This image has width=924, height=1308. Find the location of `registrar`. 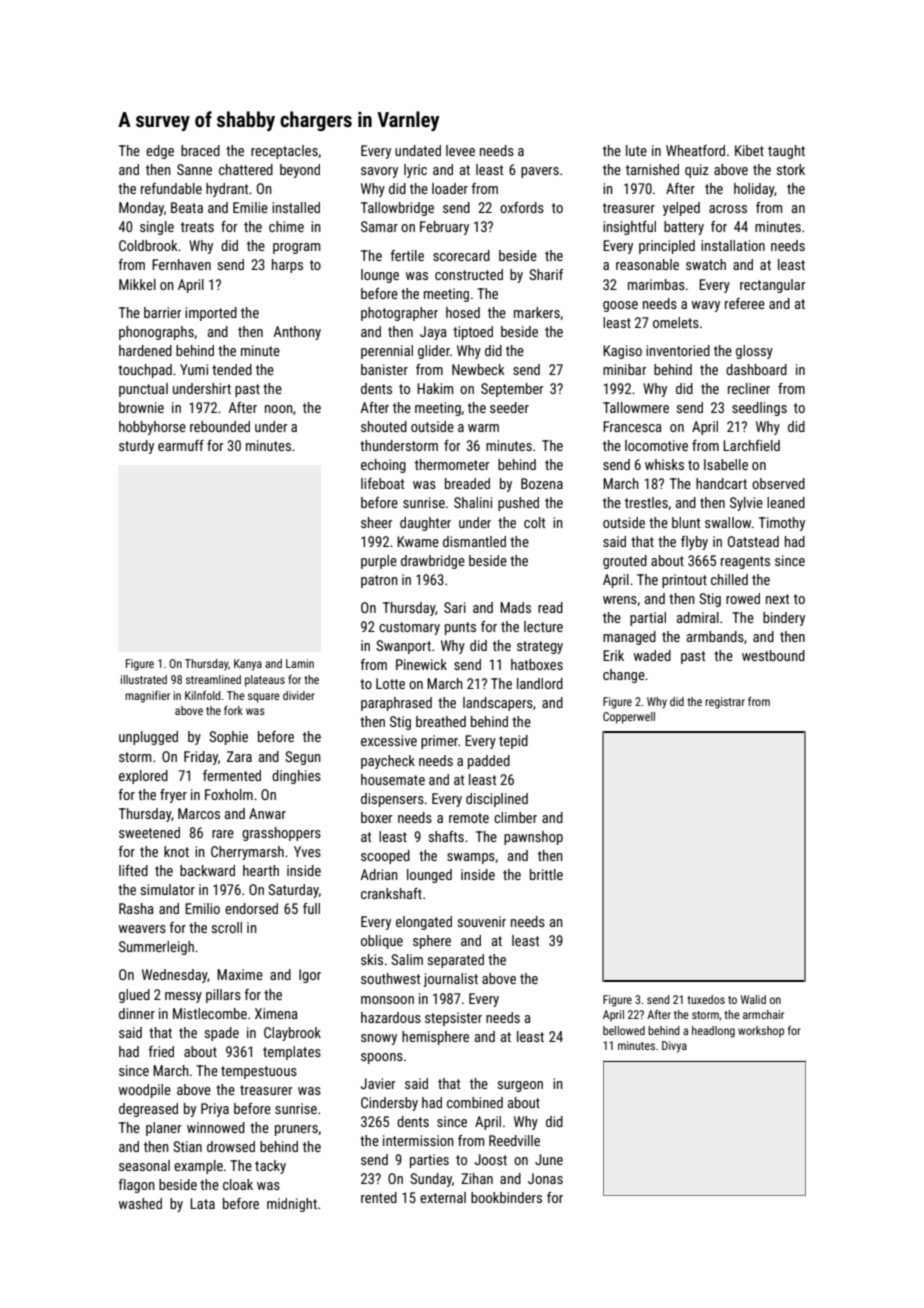

registrar is located at coordinates (725, 703).
